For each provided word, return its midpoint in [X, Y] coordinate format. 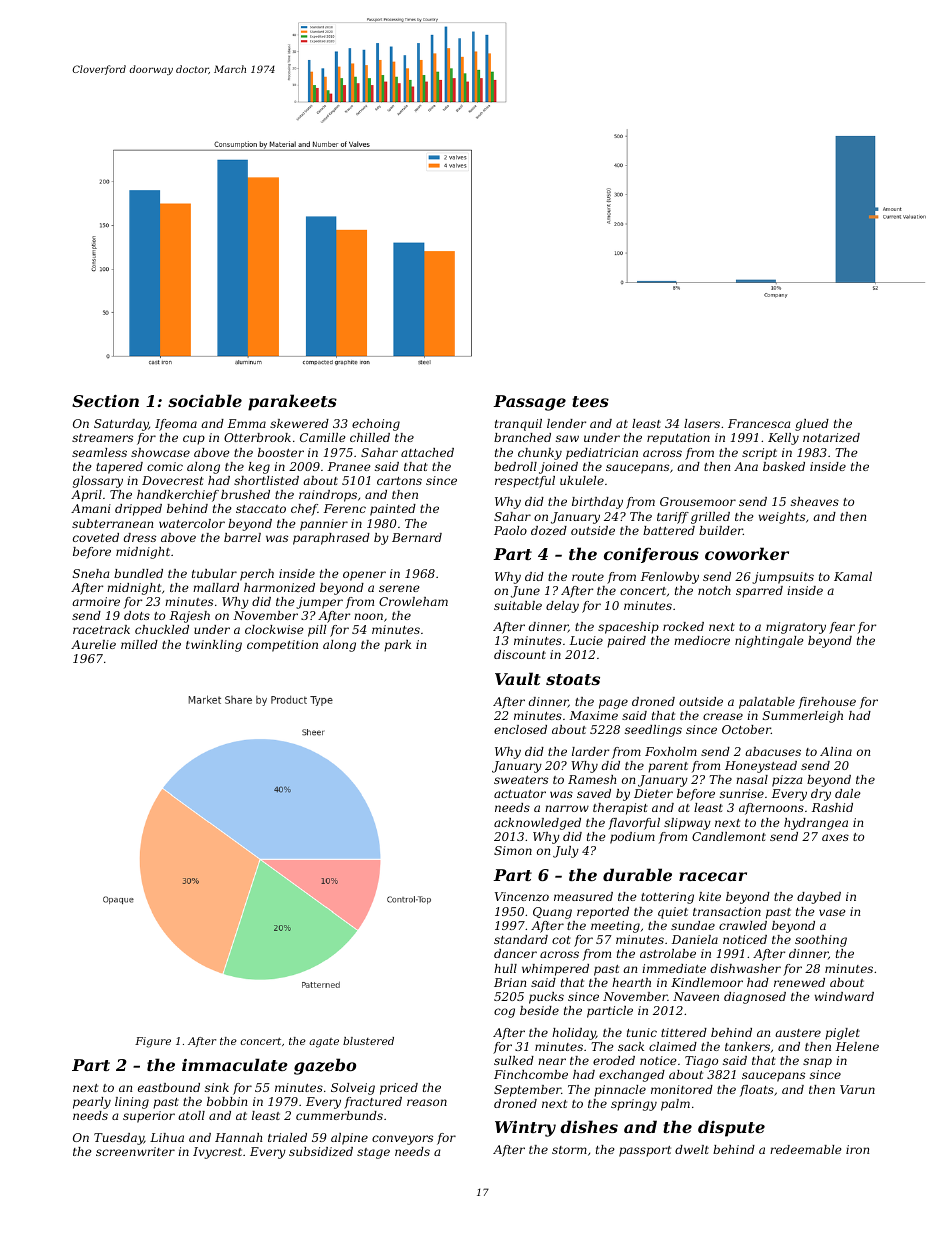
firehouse [827, 703]
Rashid [832, 807]
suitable [518, 605]
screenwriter [135, 1151]
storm [569, 1150]
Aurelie [93, 644]
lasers [702, 423]
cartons [399, 481]
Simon [513, 850]
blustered [368, 1041]
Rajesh [190, 617]
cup [194, 440]
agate [324, 1043]
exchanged [632, 1076]
